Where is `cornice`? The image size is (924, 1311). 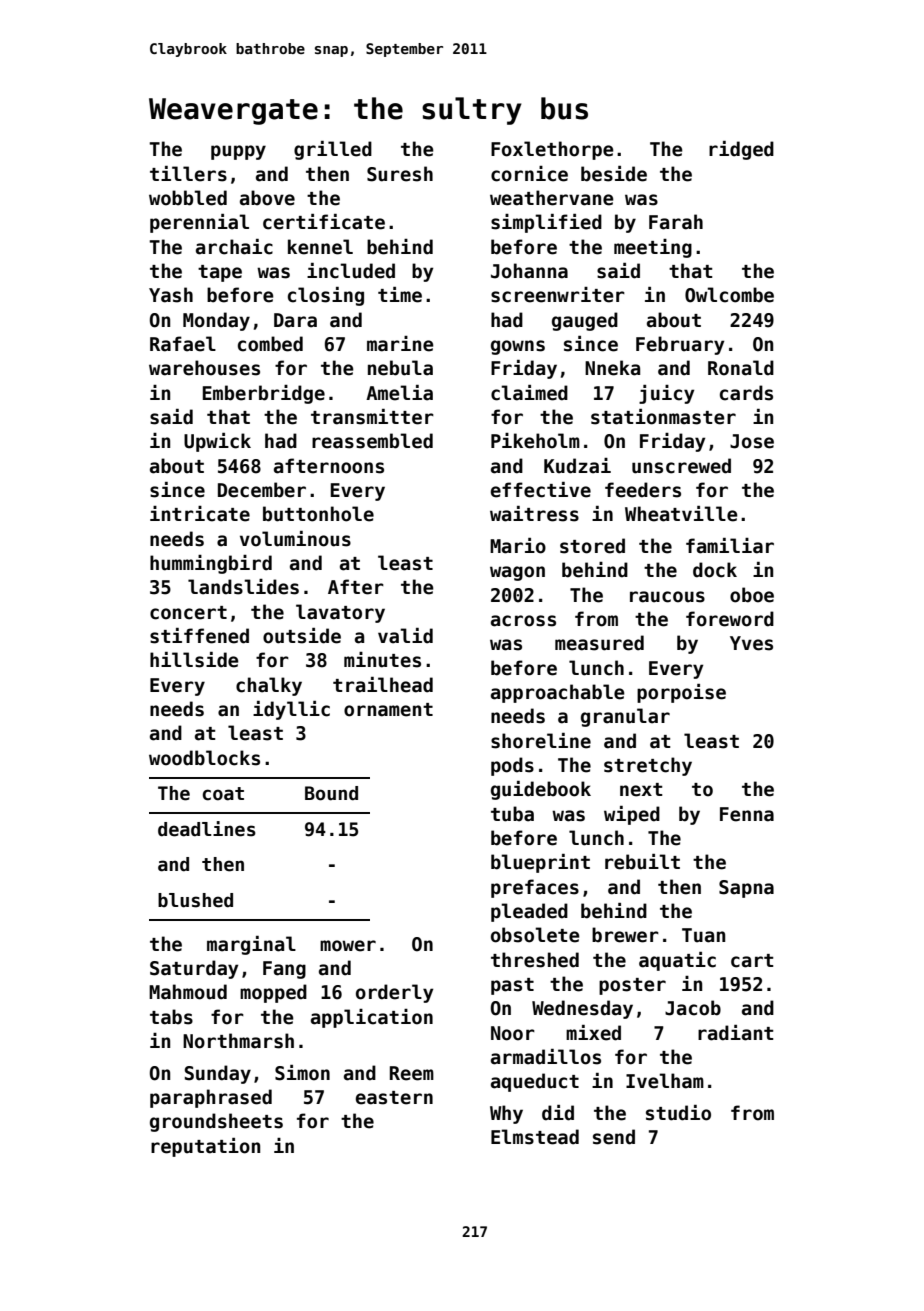 cornice is located at coordinates (529, 174).
